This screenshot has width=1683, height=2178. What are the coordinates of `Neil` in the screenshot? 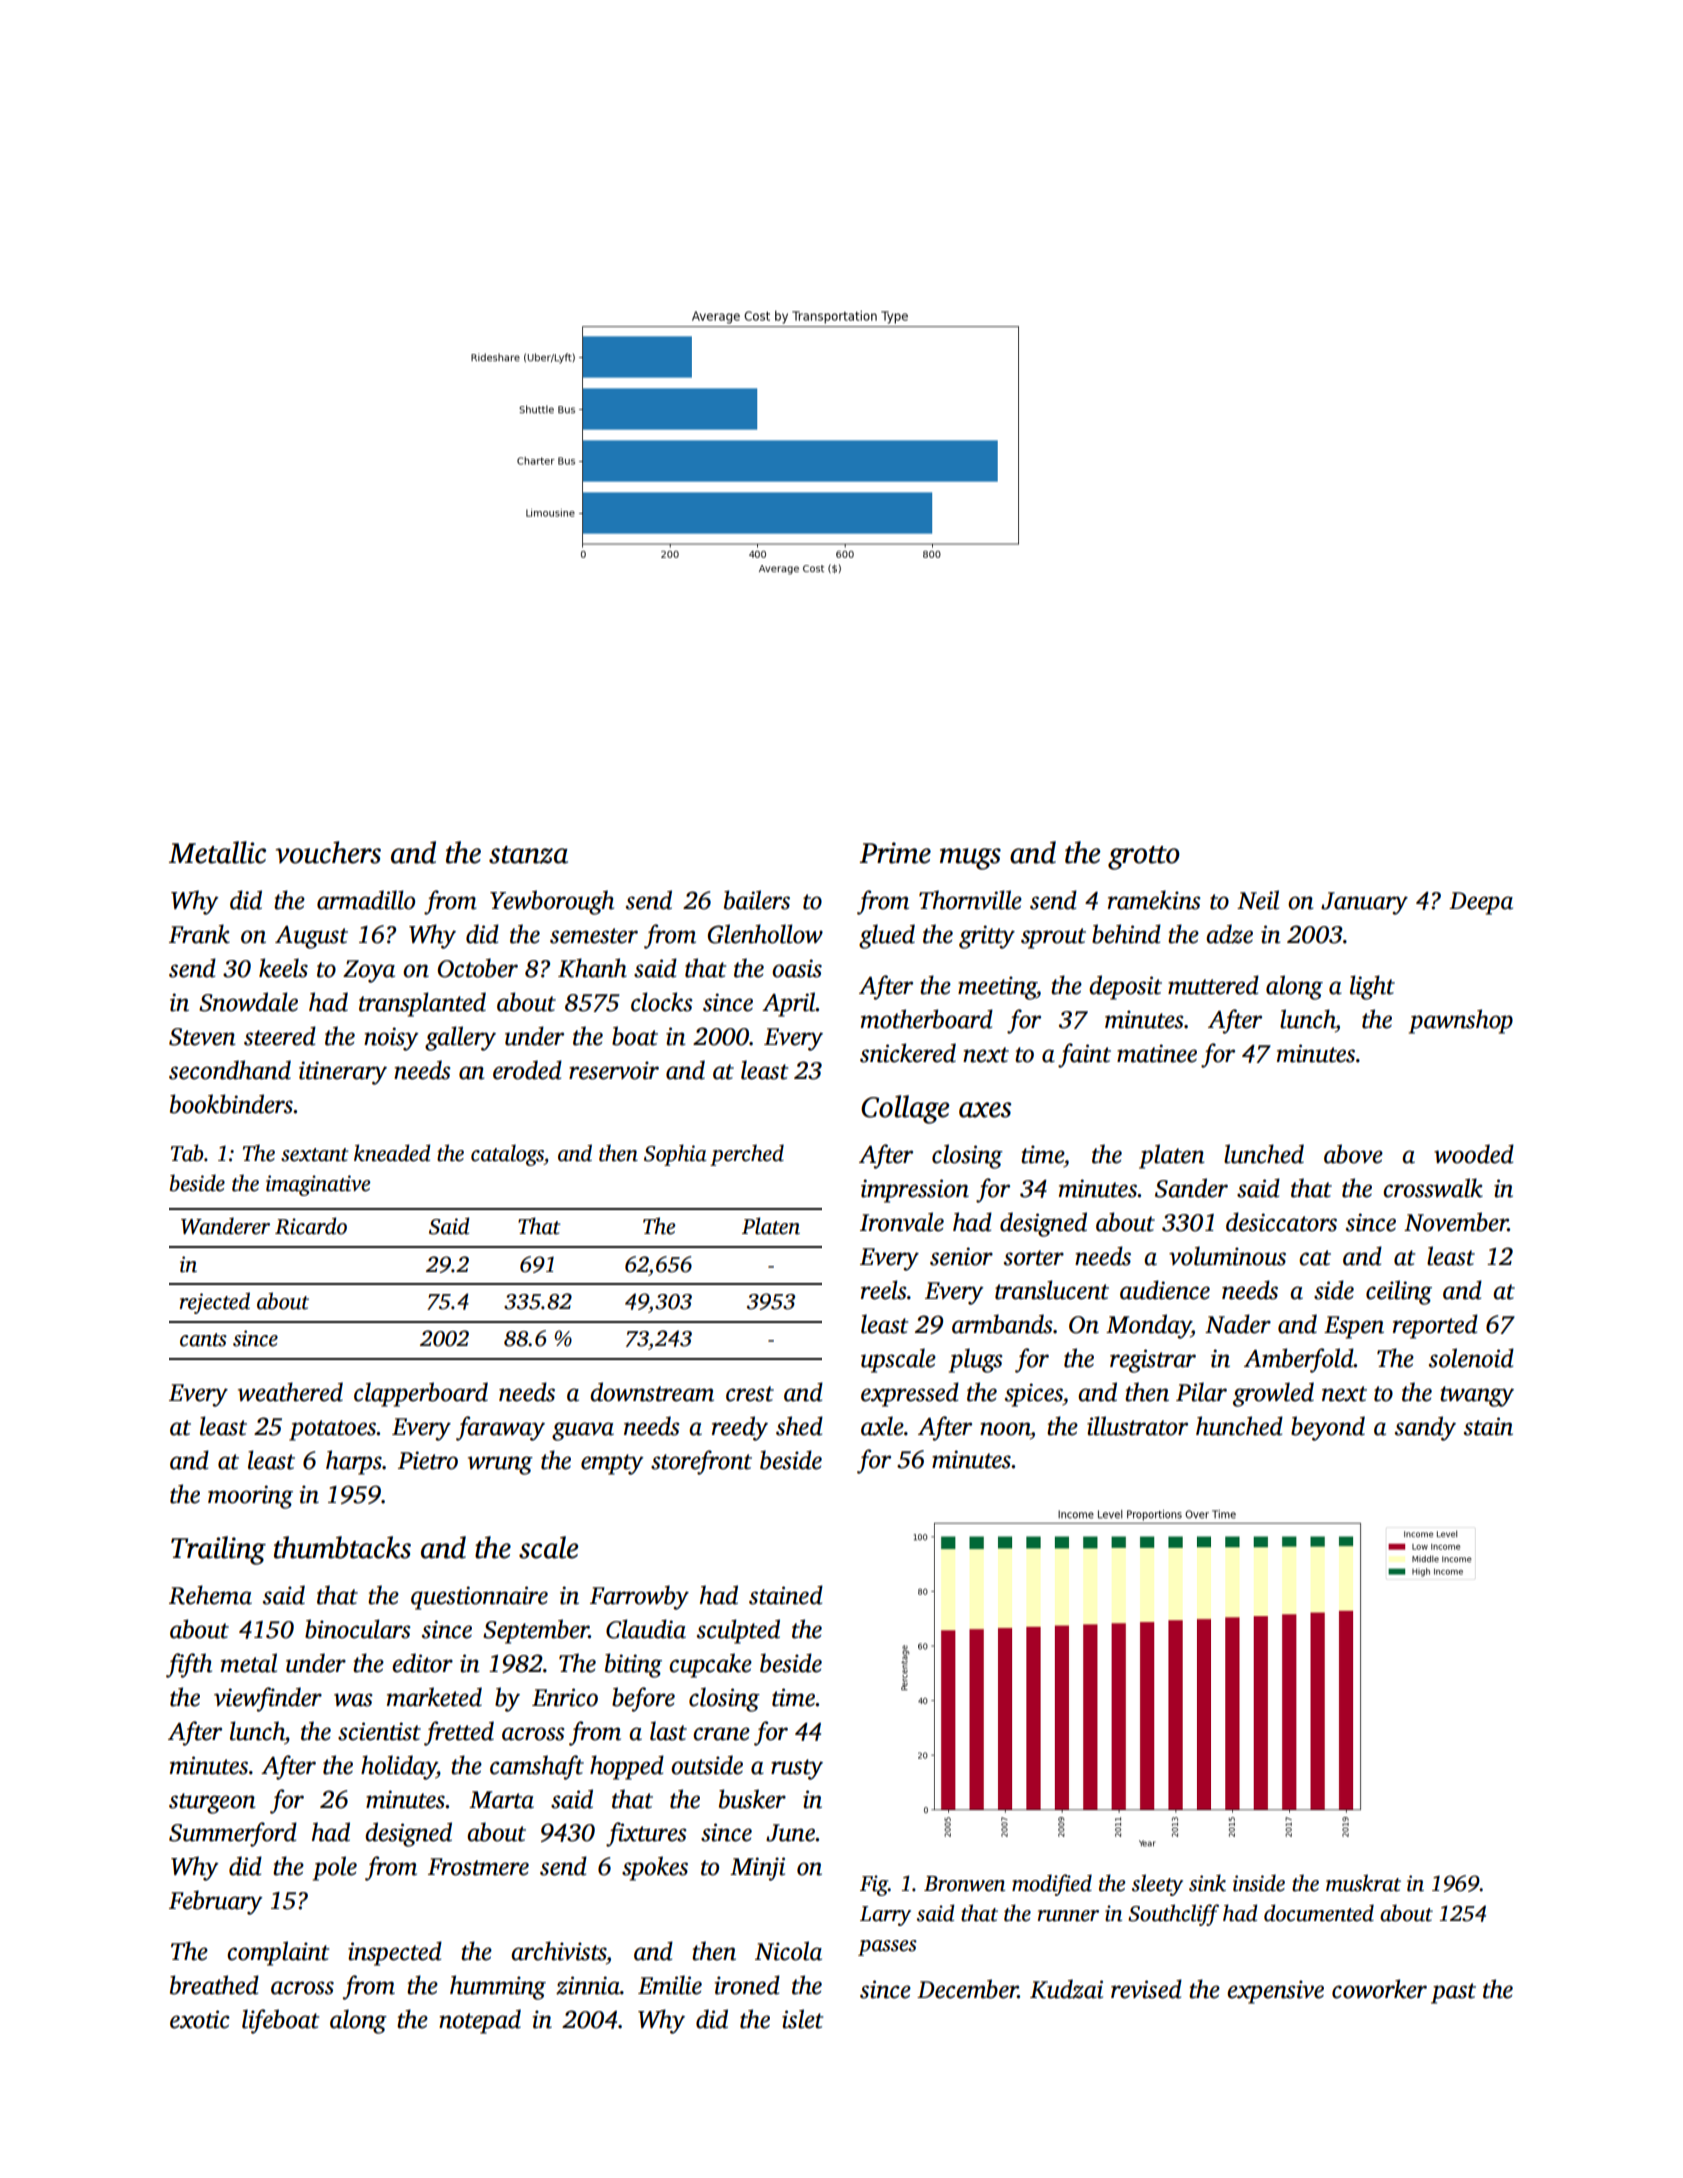 It's located at (1258, 900).
